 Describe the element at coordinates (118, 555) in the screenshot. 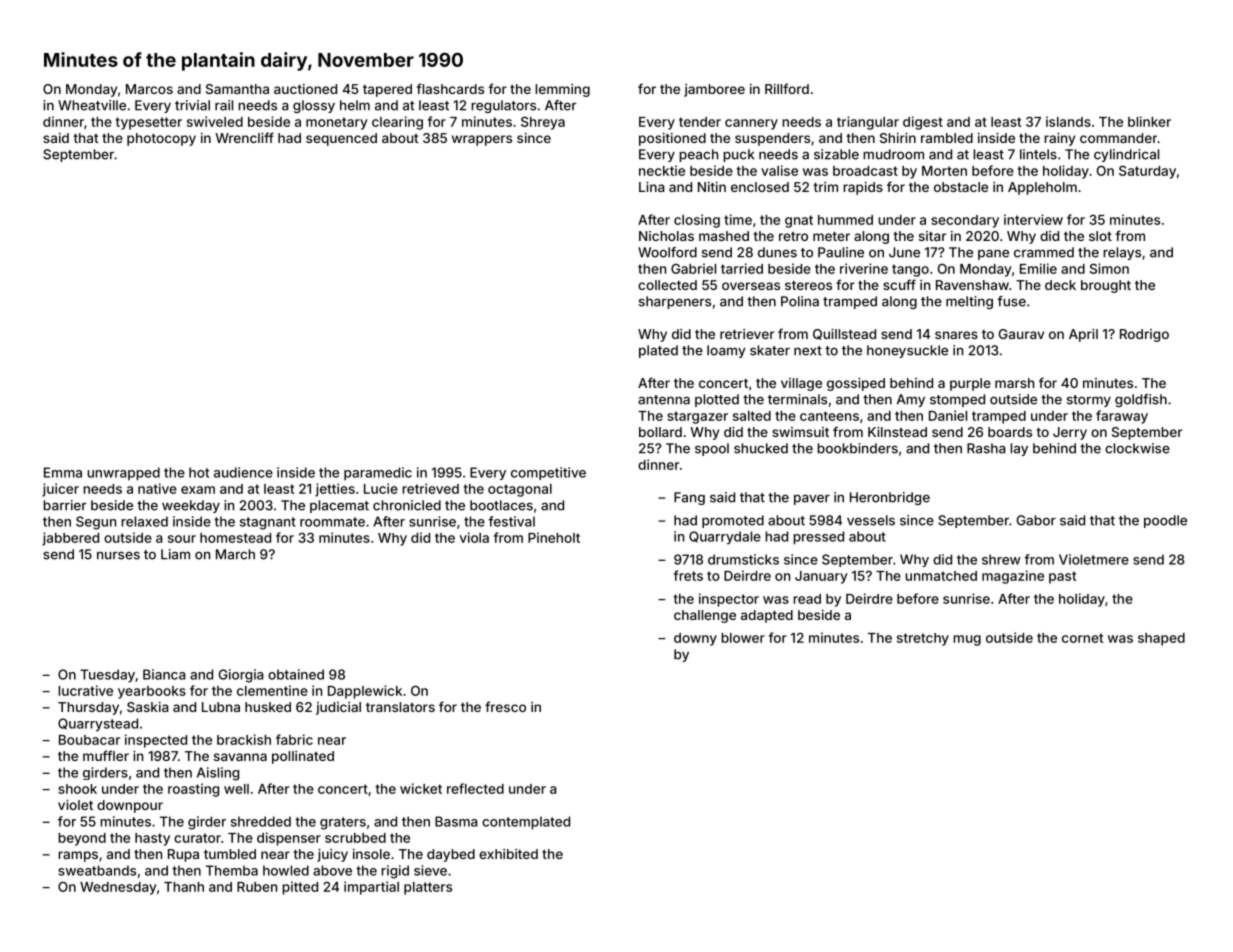

I see `nurses` at that location.
